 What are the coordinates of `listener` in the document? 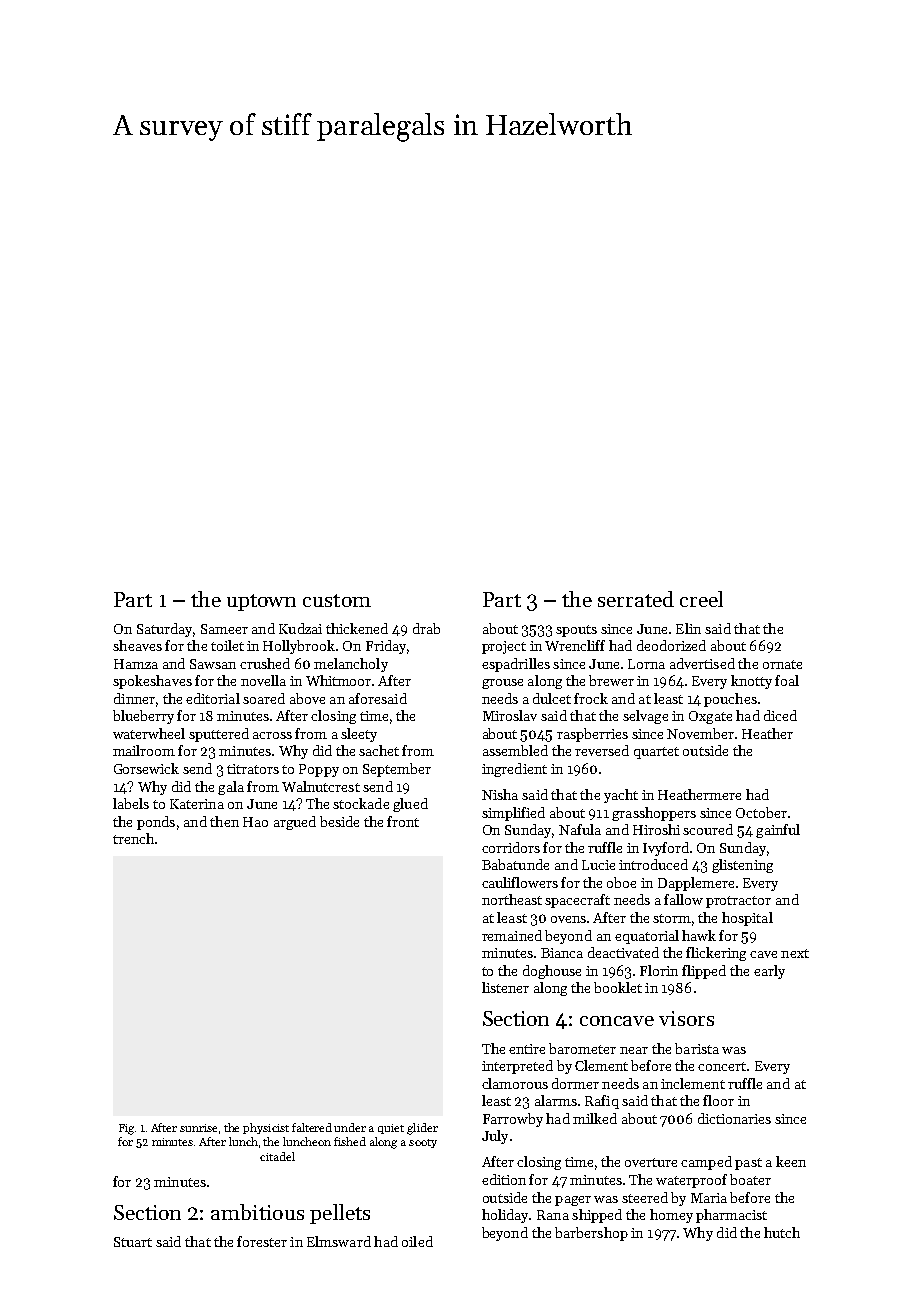 It's located at (505, 987).
